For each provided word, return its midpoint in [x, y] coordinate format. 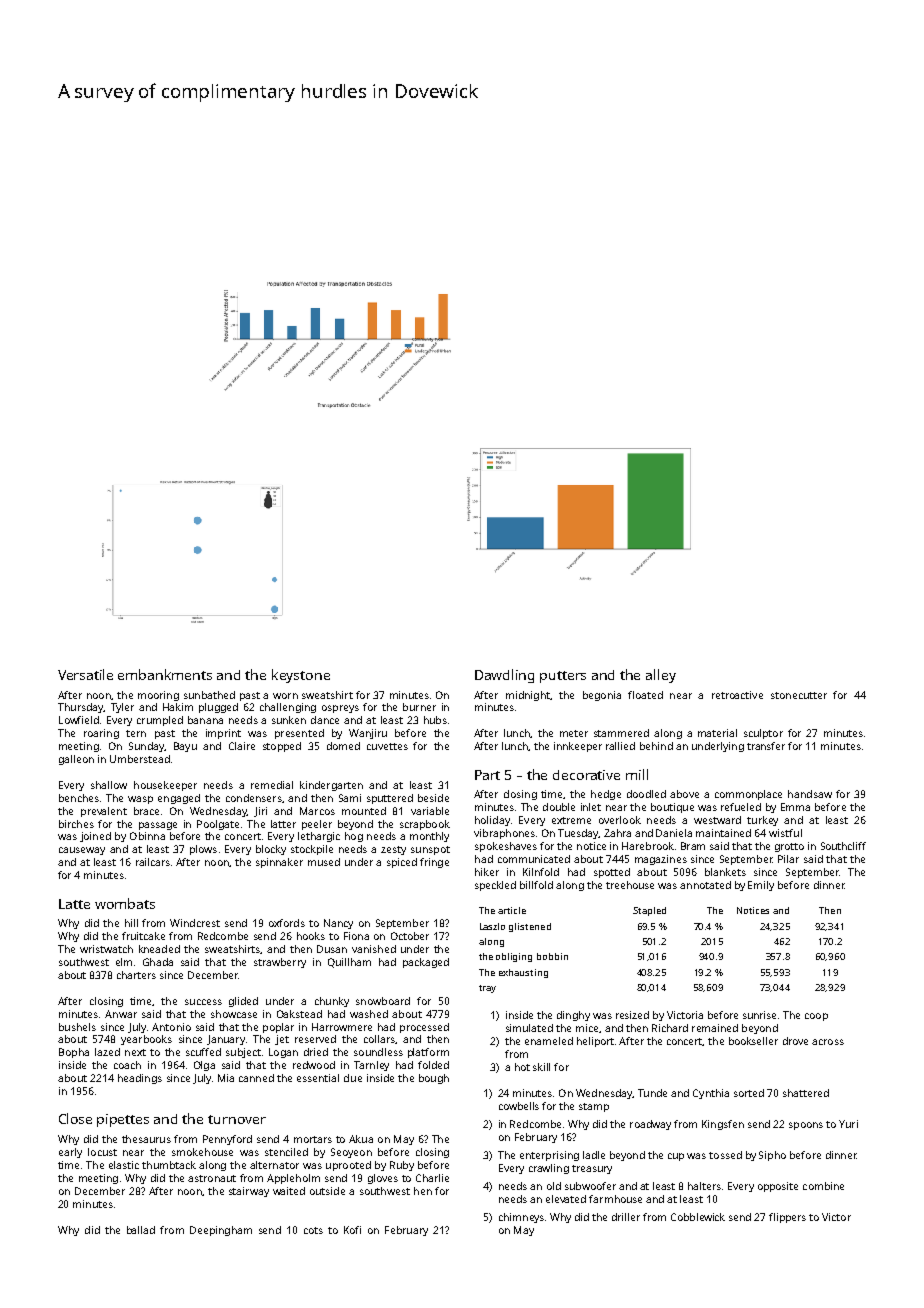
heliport [595, 1042]
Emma [795, 807]
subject [243, 1053]
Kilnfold [541, 872]
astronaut [212, 1178]
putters [563, 677]
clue [353, 1078]
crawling [549, 1169]
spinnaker [279, 863]
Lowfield [79, 720]
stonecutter [799, 695]
